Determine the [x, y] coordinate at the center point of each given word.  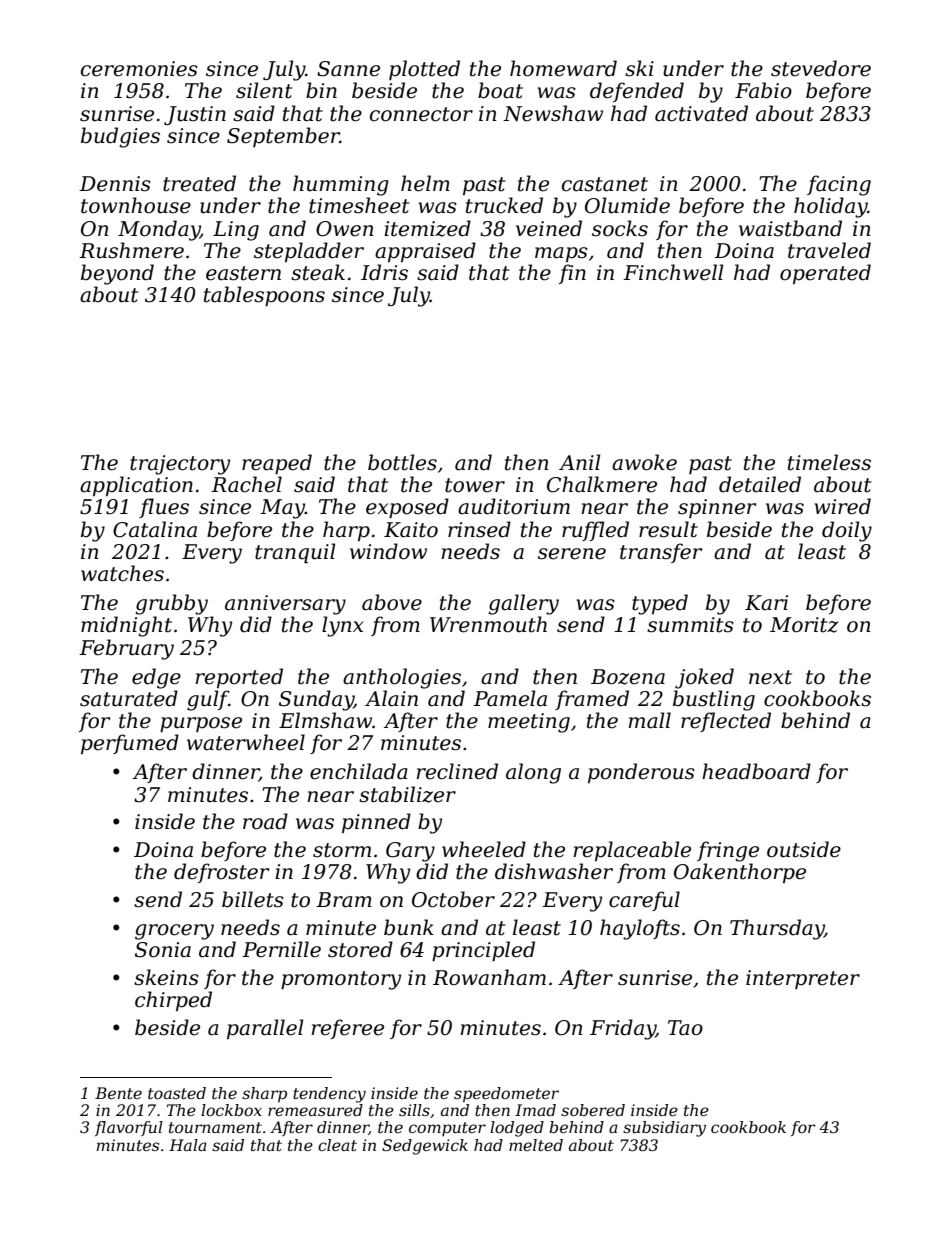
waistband [790, 228]
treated [199, 183]
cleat [337, 1145]
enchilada [359, 771]
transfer [661, 553]
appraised [425, 252]
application [136, 486]
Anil [579, 462]
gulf [208, 700]
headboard [756, 771]
